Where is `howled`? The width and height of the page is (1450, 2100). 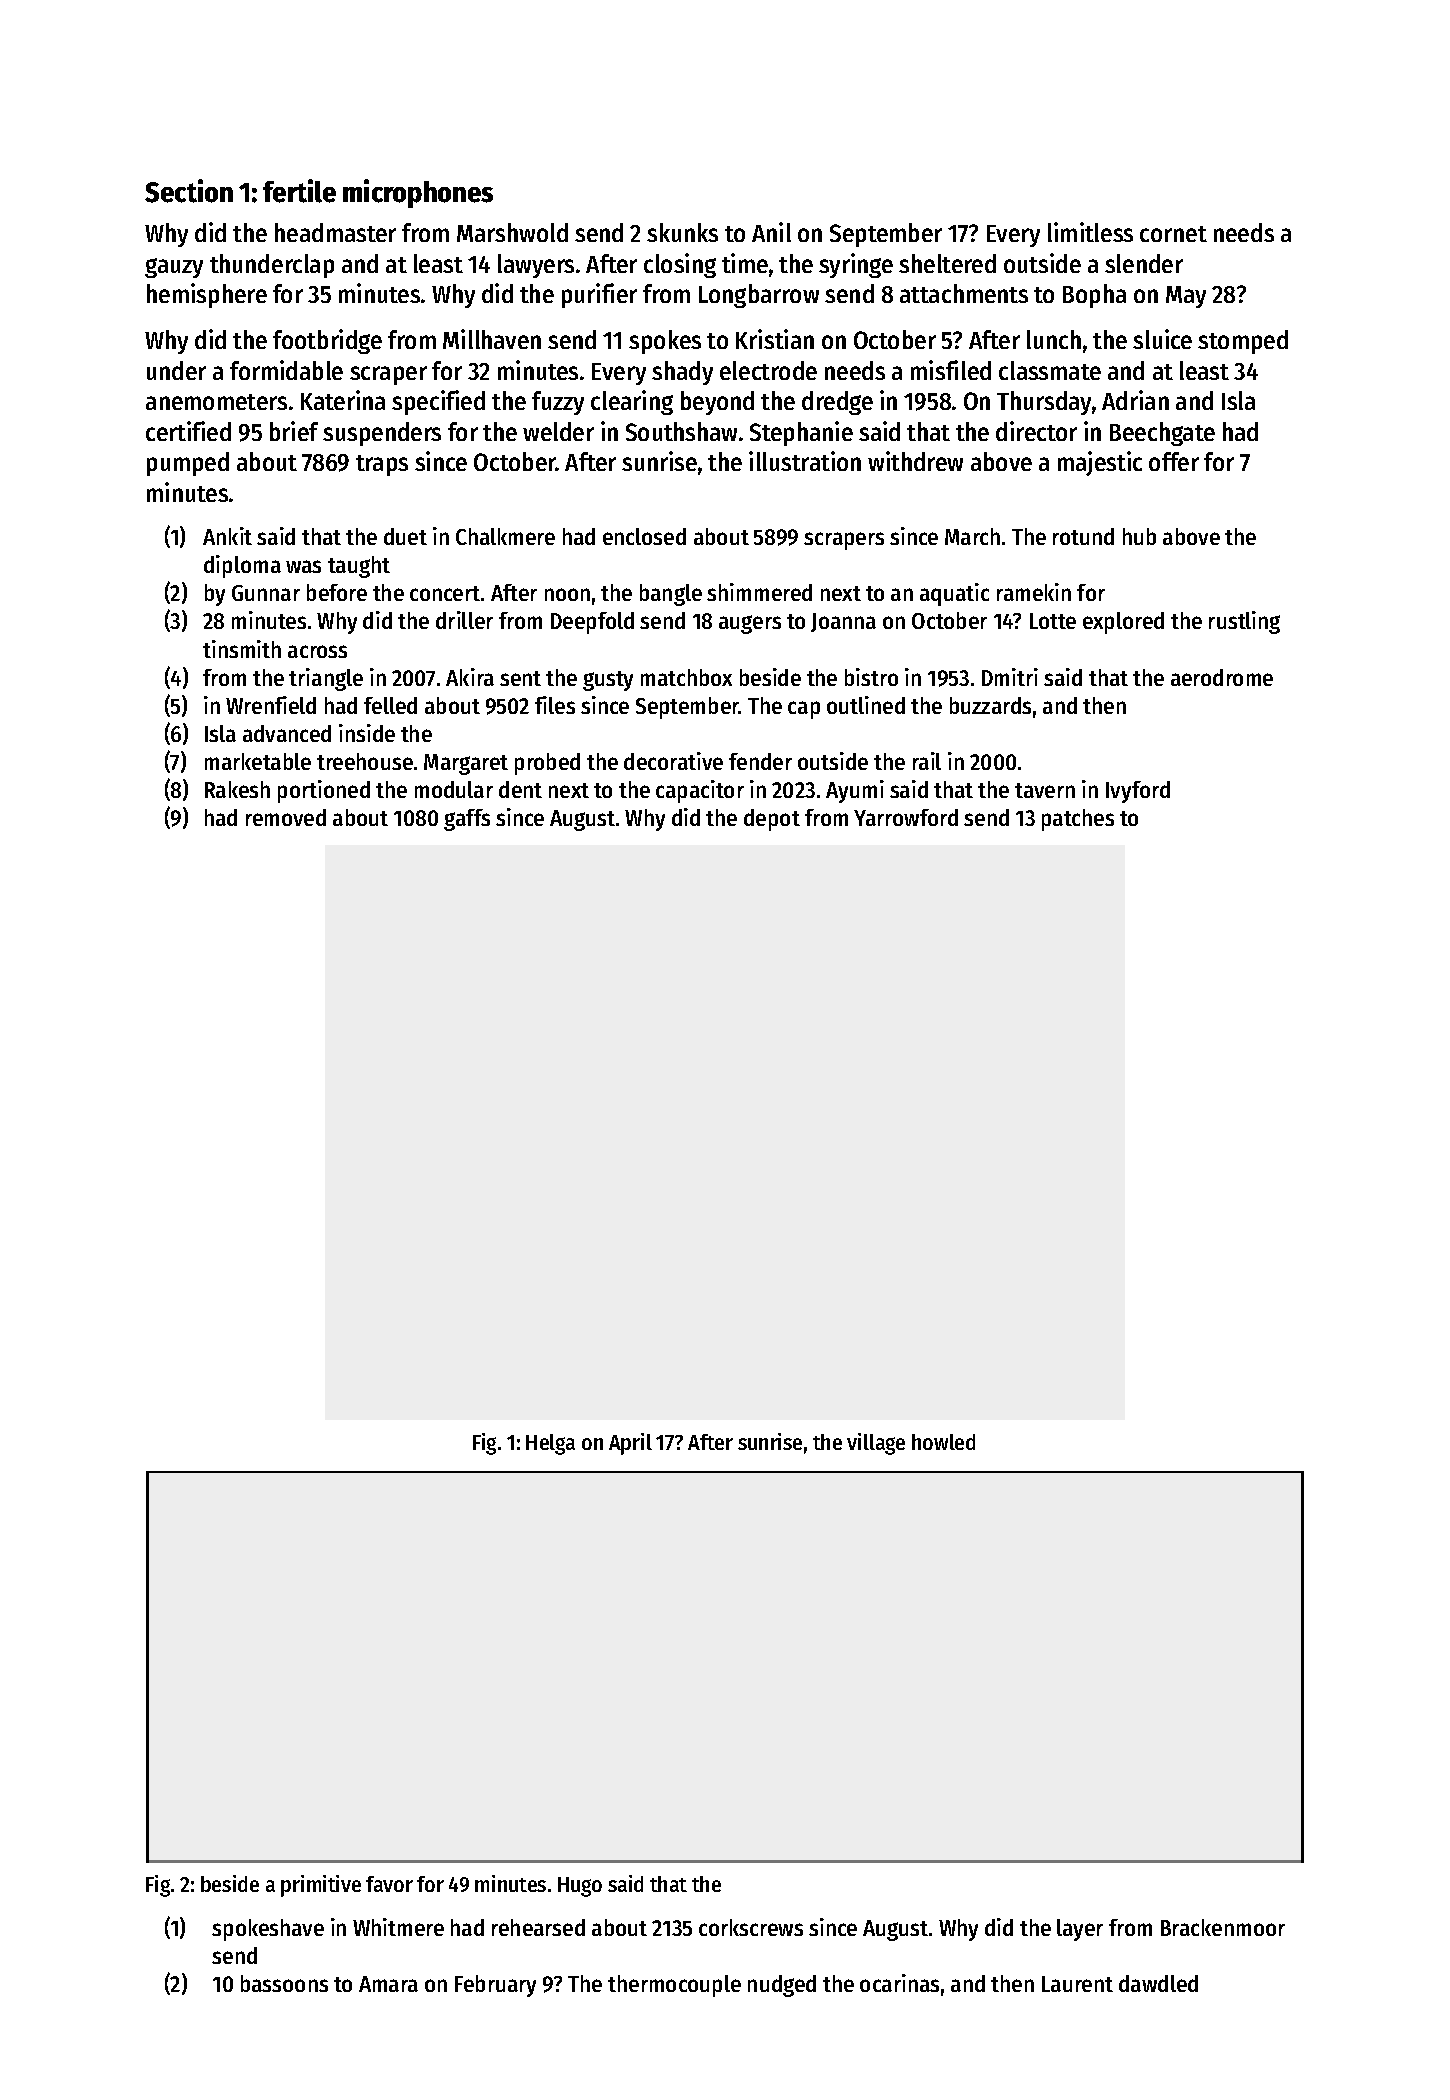
howled is located at coordinates (943, 1442).
